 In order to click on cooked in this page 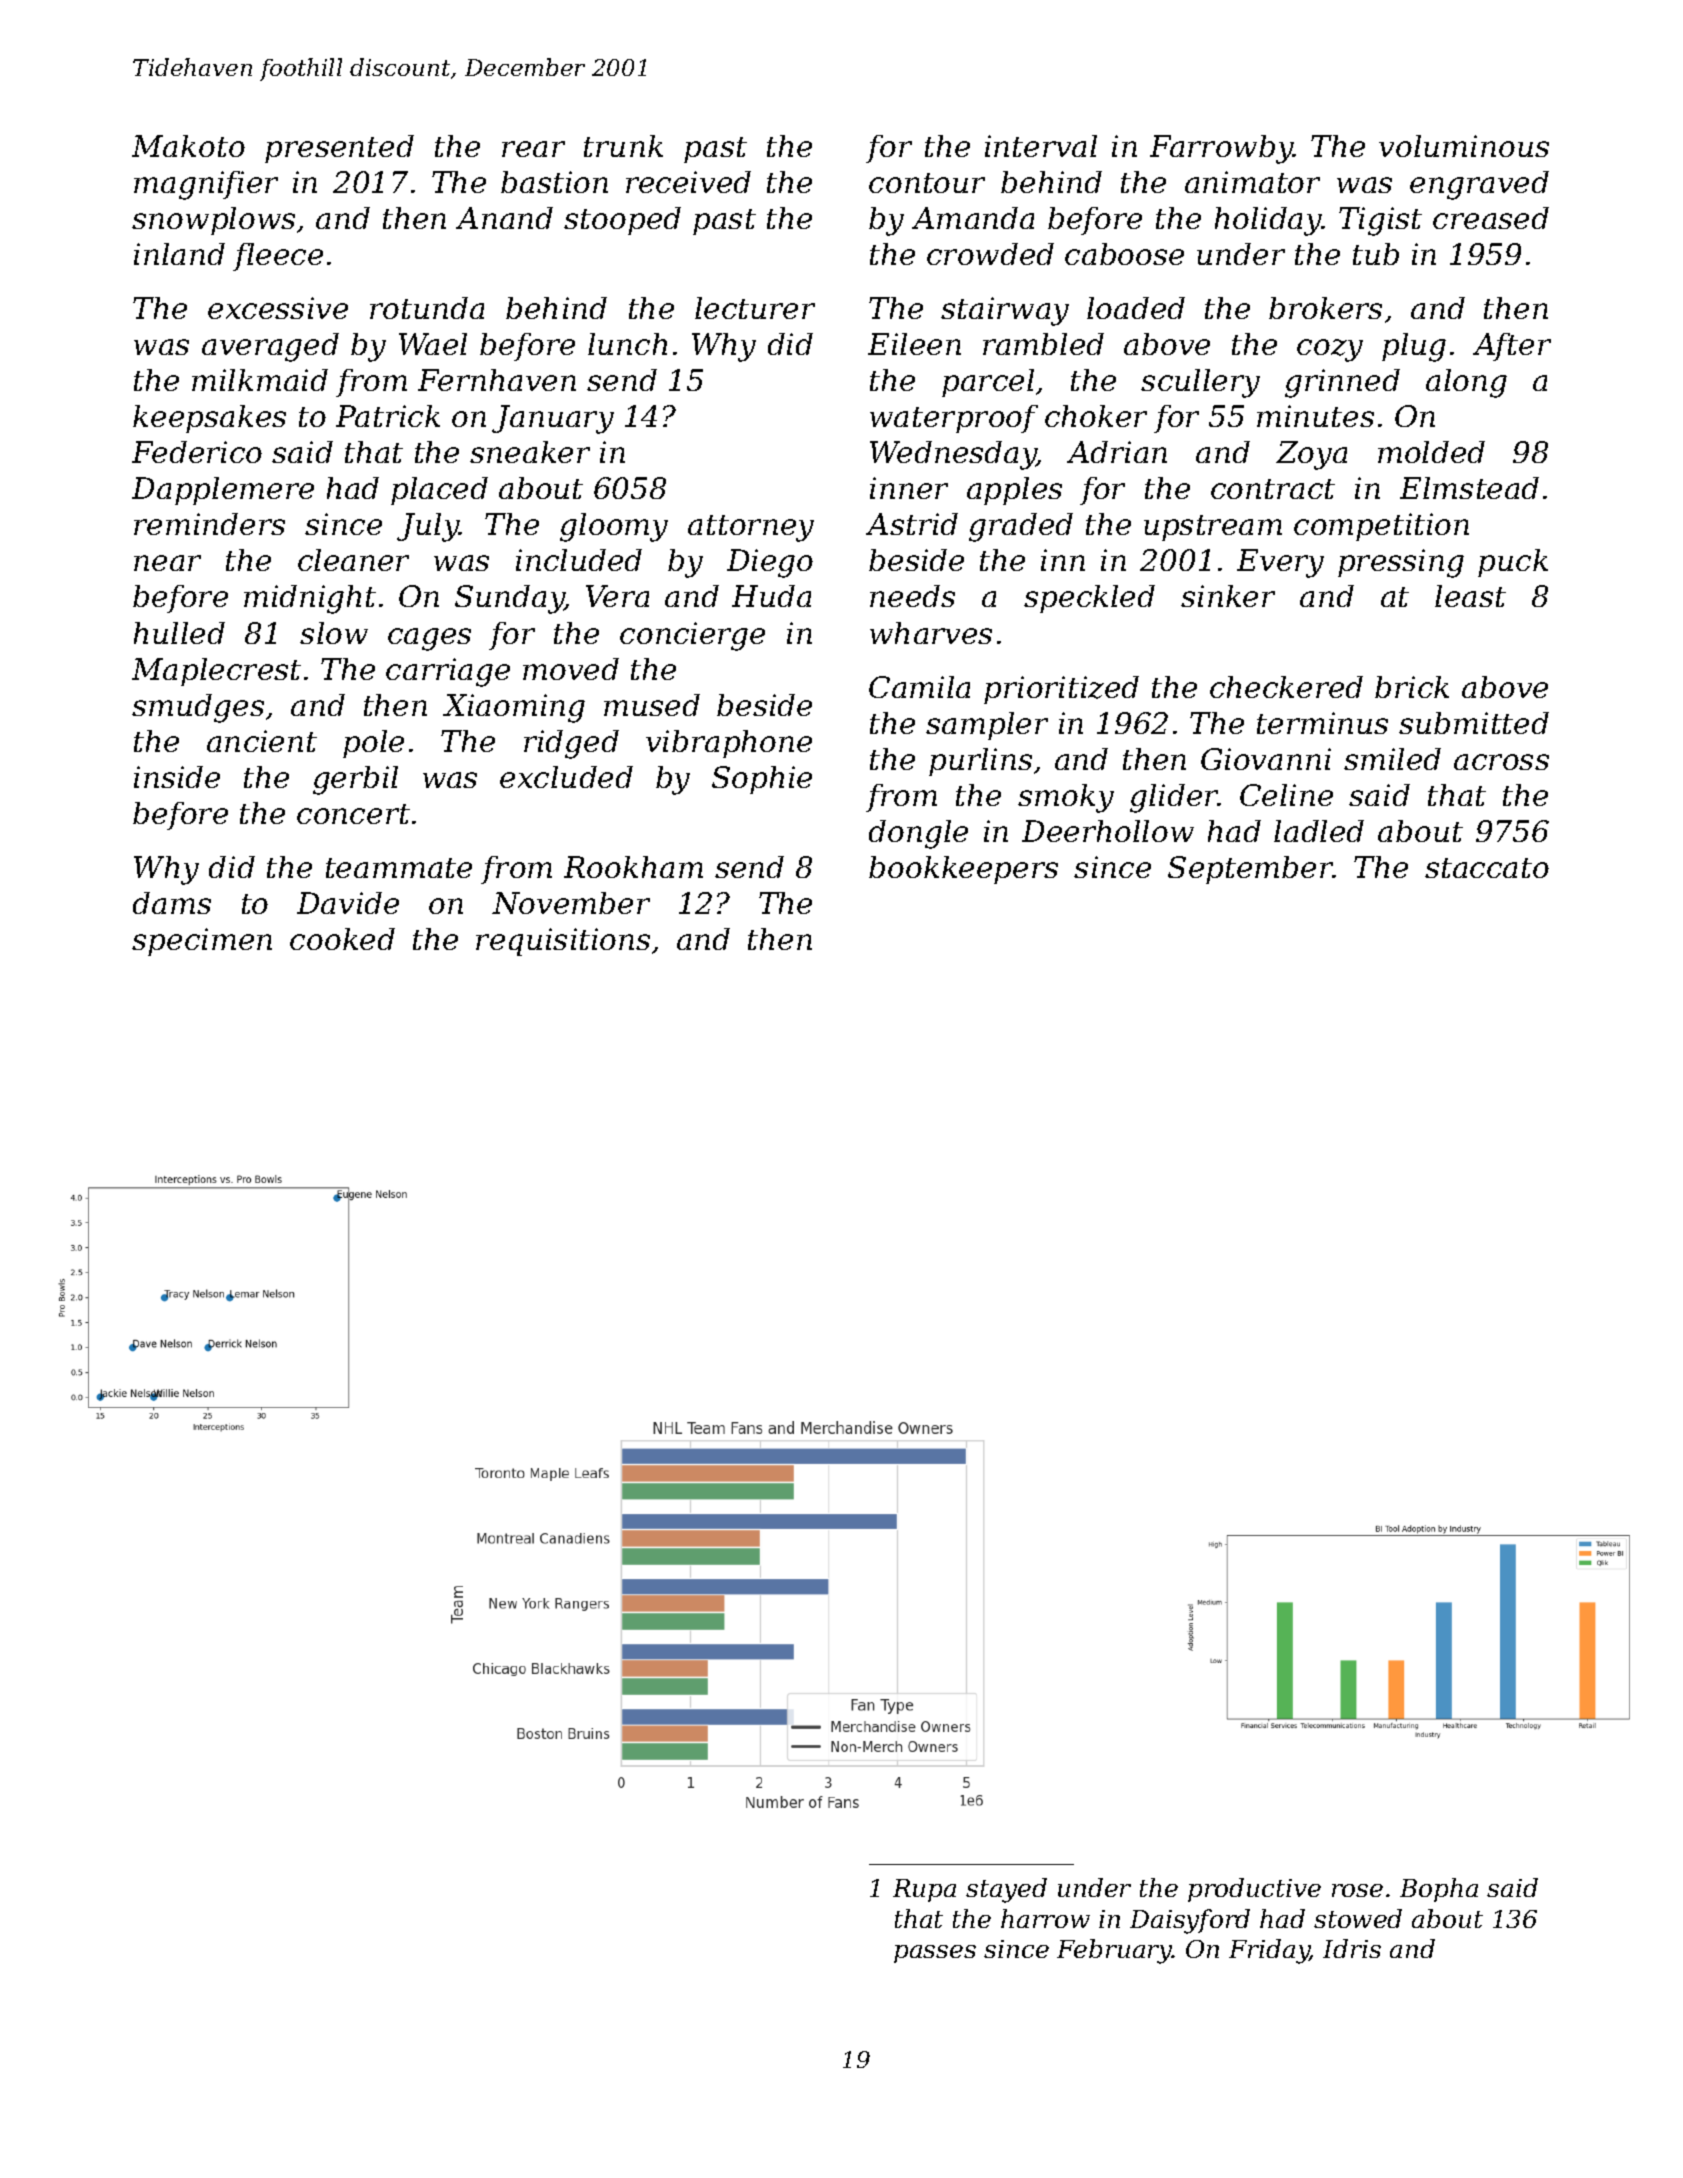, I will do `click(342, 939)`.
